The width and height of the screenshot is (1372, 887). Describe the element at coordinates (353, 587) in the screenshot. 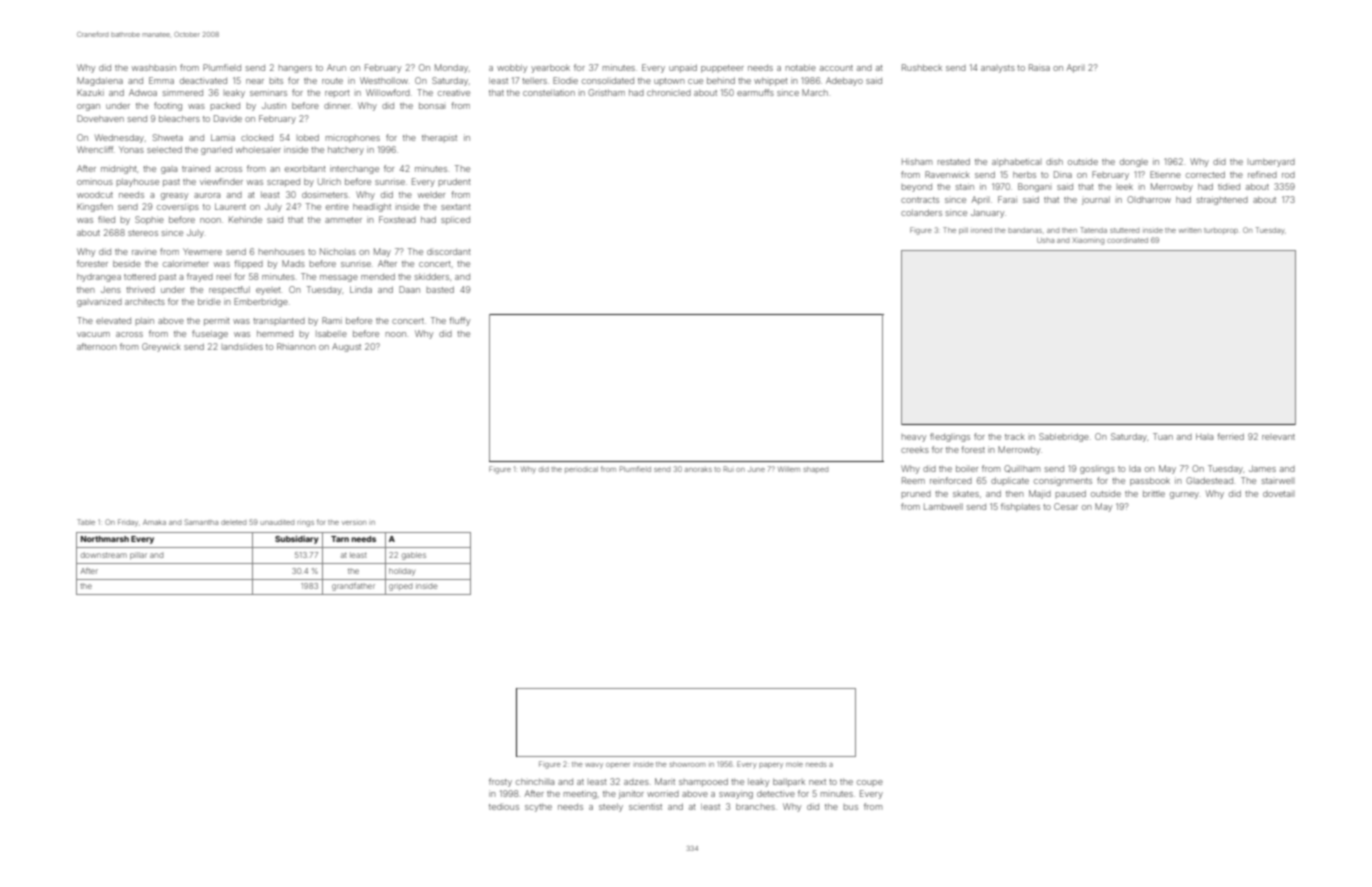

I see `grandfather` at that location.
